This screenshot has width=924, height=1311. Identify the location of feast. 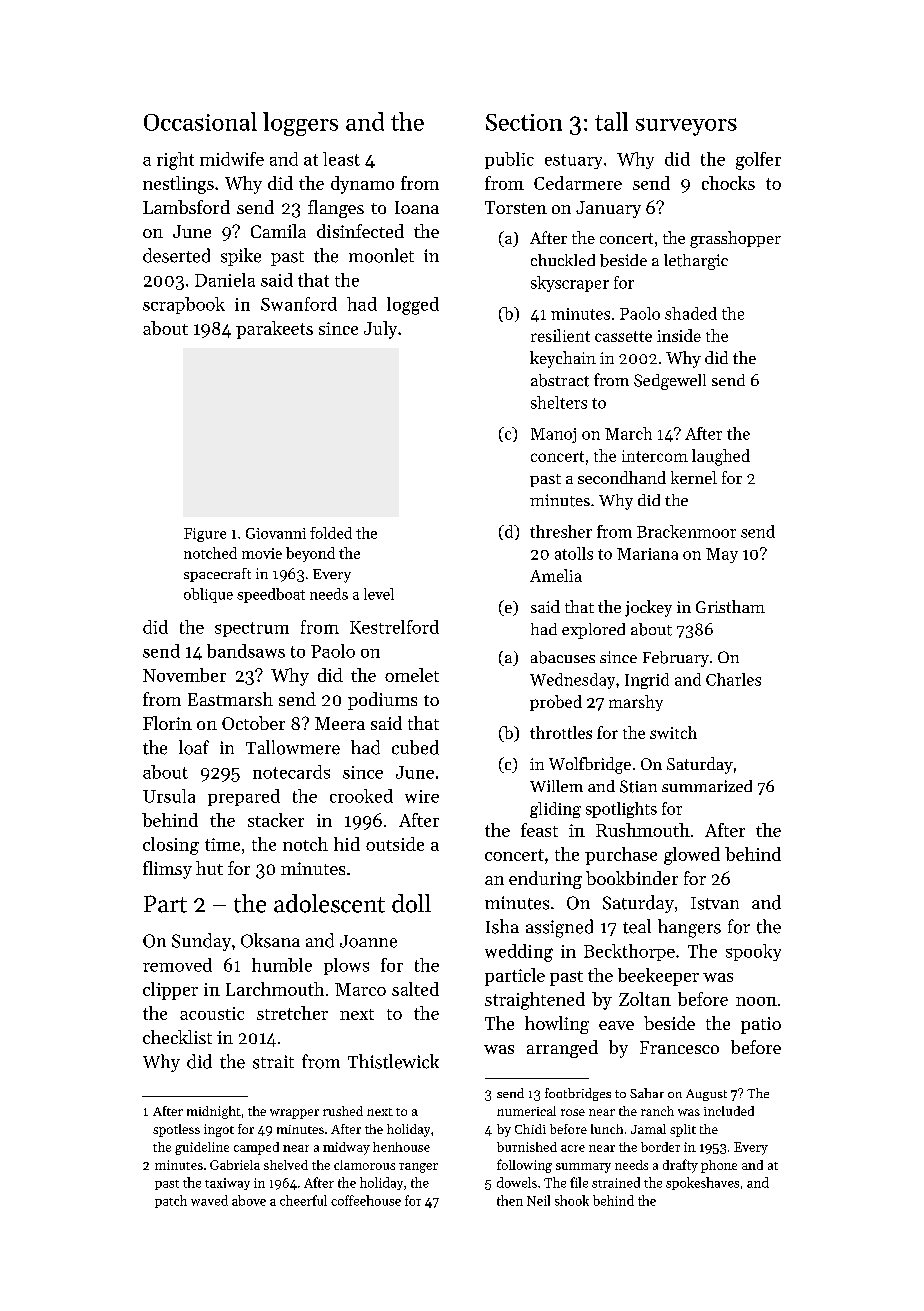
(539, 830).
